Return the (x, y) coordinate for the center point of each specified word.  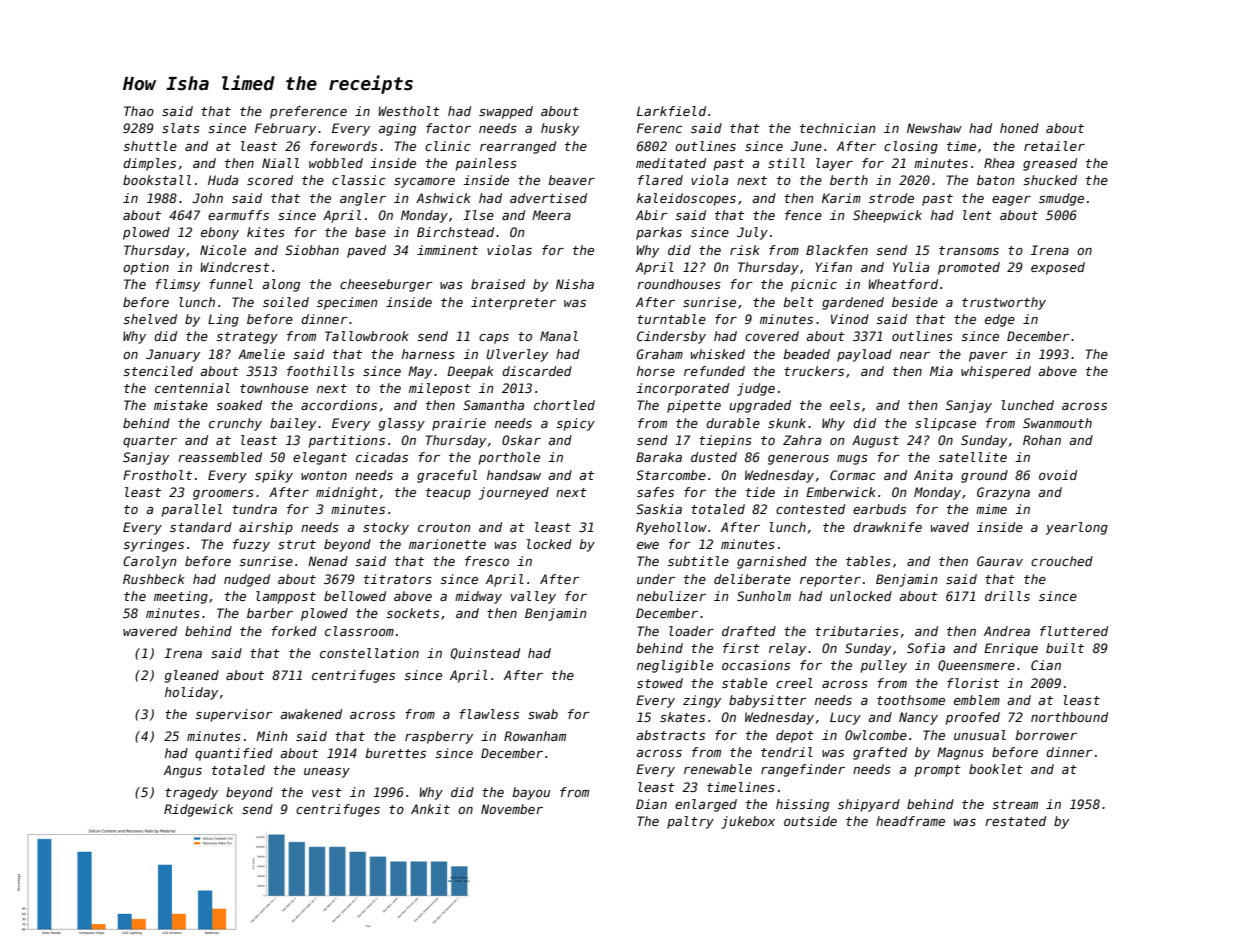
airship (266, 528)
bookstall (157, 180)
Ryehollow (671, 528)
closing (911, 147)
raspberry (439, 737)
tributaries (857, 631)
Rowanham (535, 736)
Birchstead (455, 232)
